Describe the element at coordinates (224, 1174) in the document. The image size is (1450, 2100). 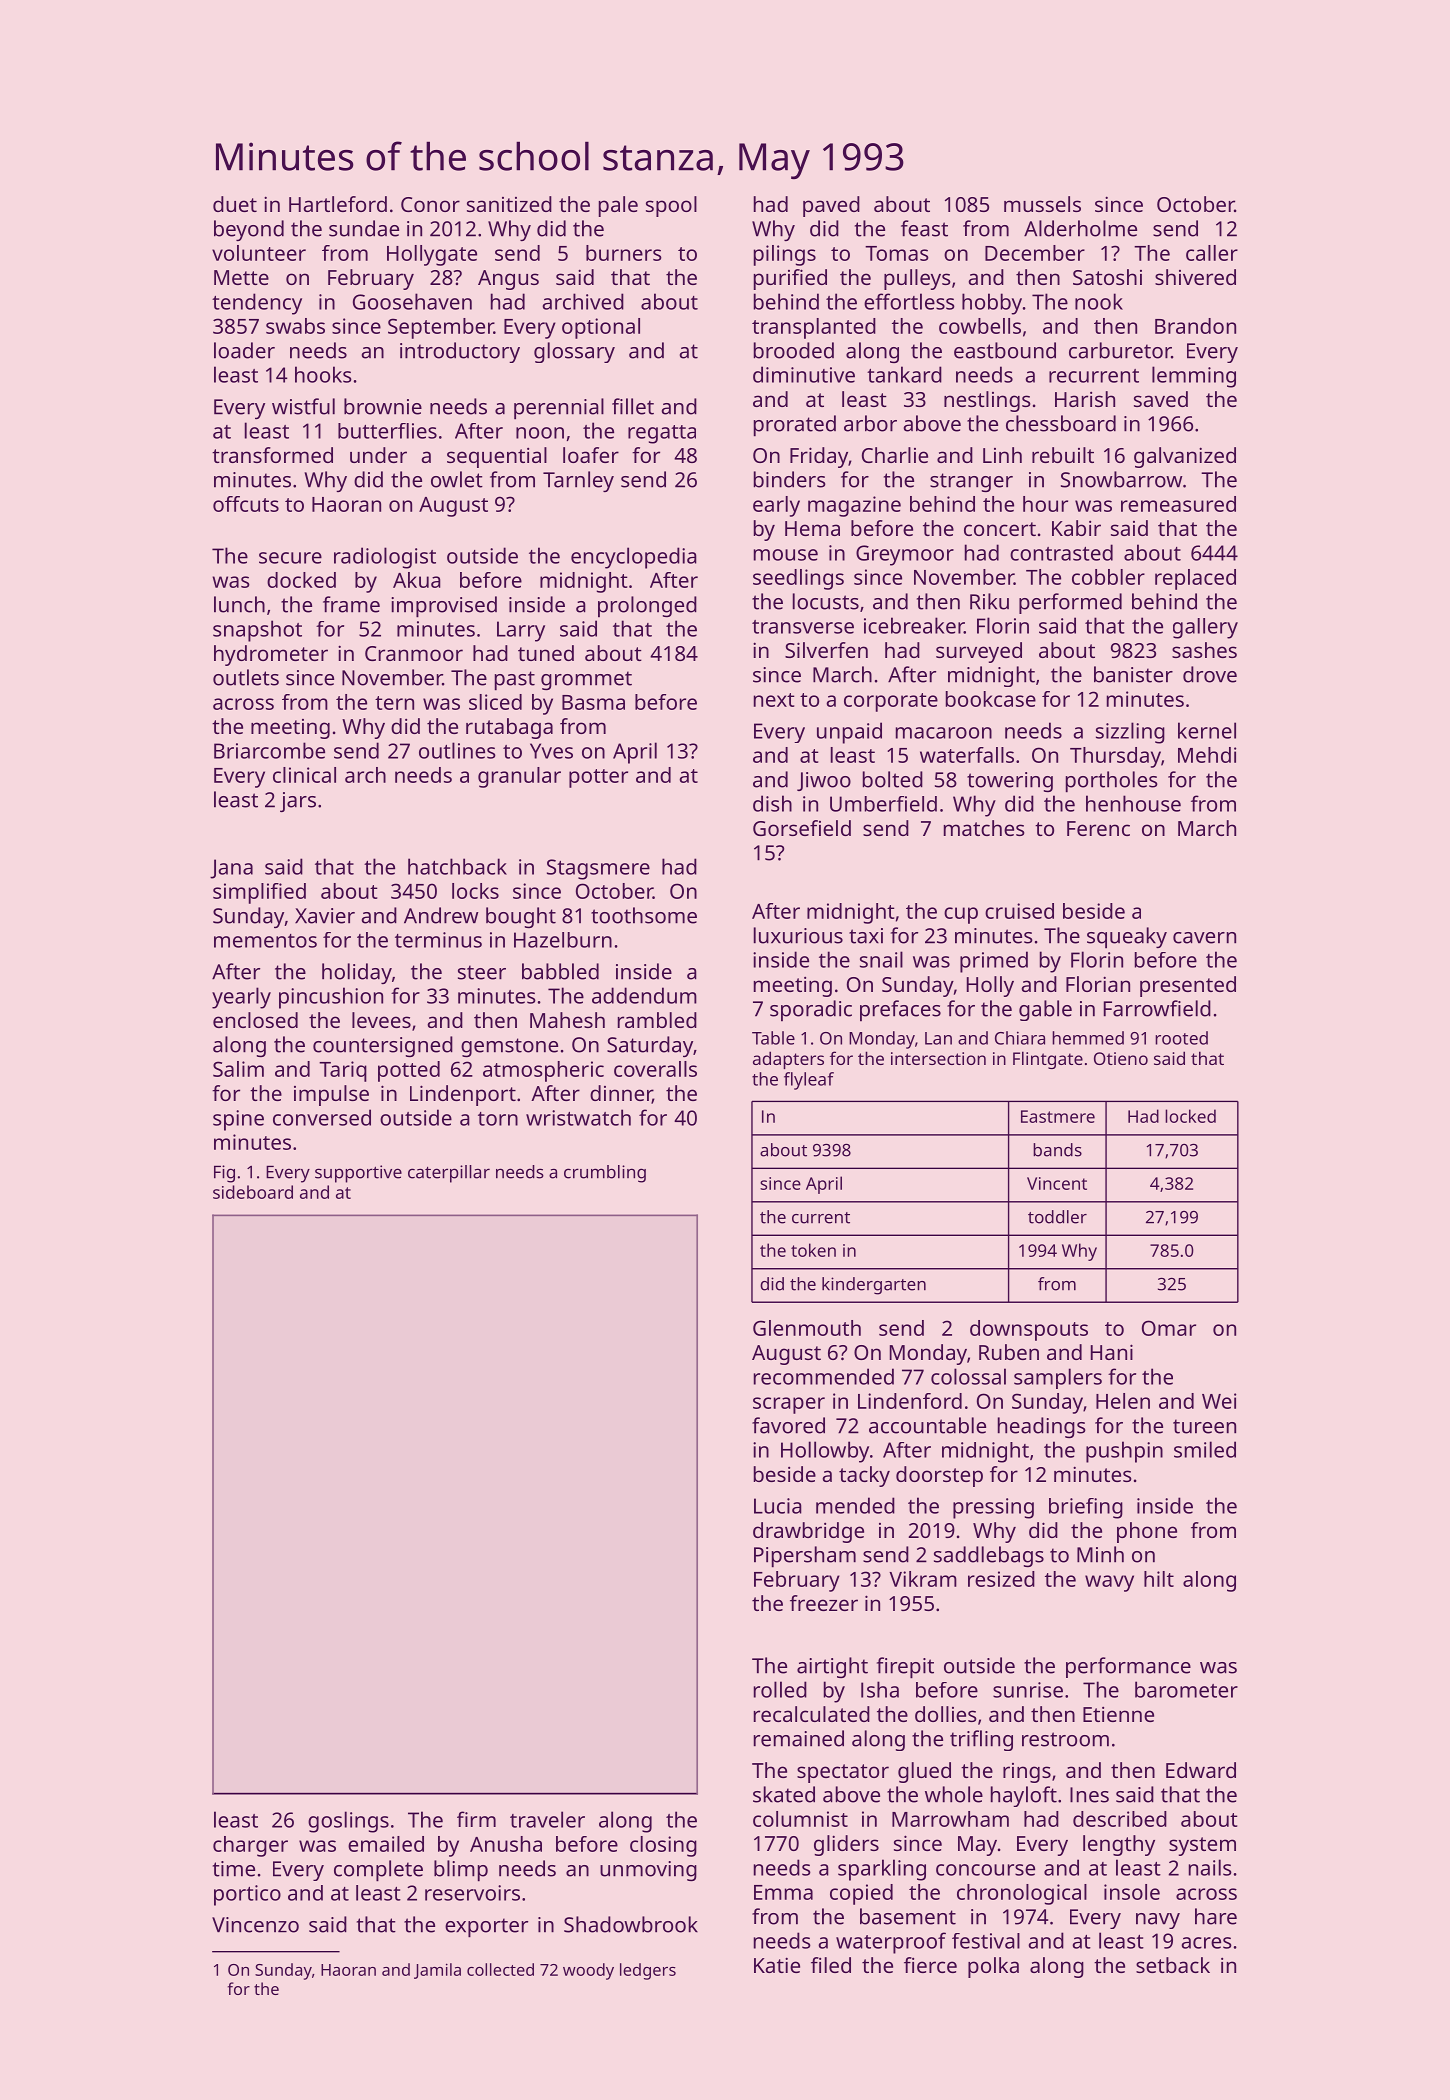
I see `Fig` at that location.
